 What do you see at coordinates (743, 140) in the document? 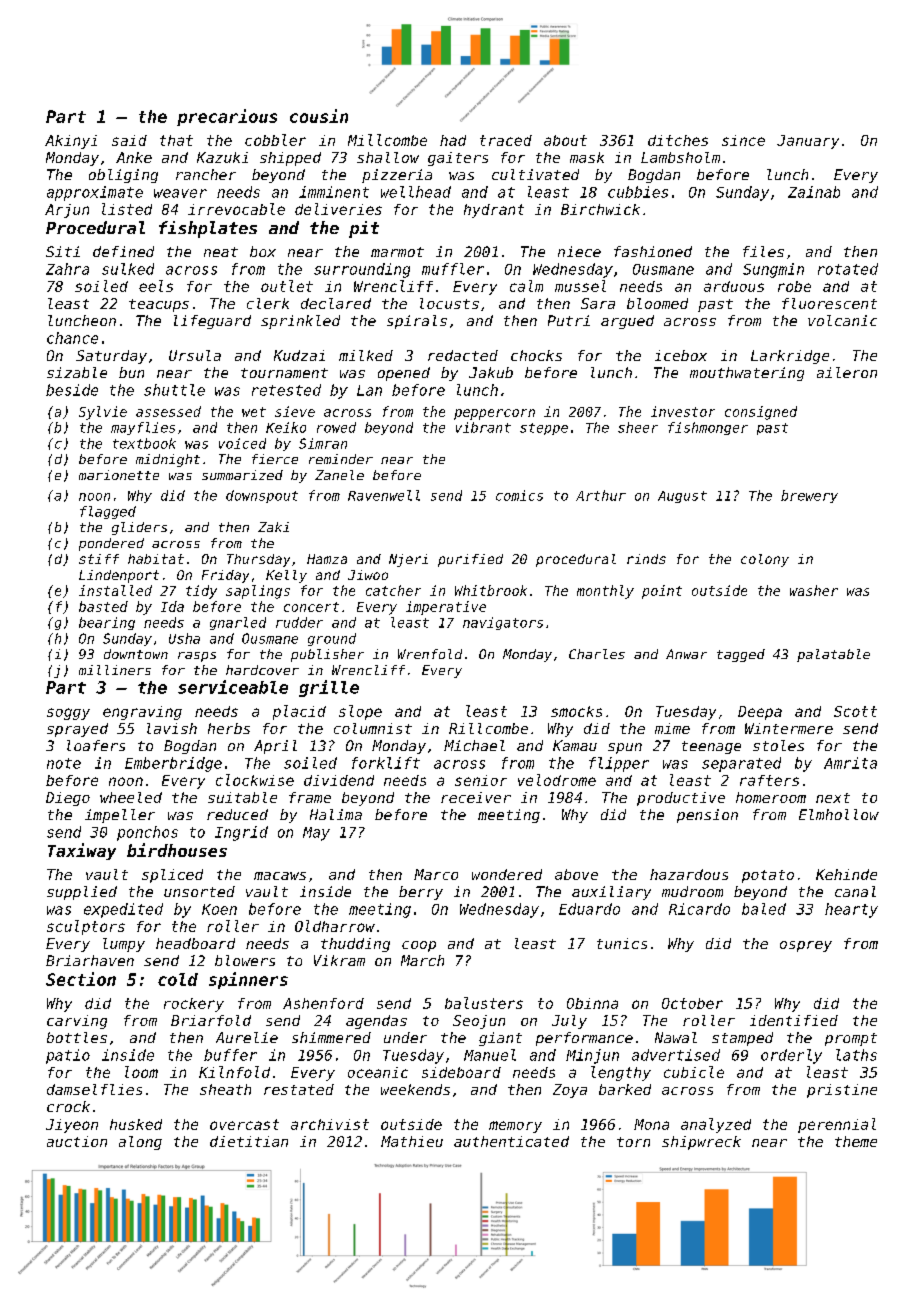
I see `since` at bounding box center [743, 140].
